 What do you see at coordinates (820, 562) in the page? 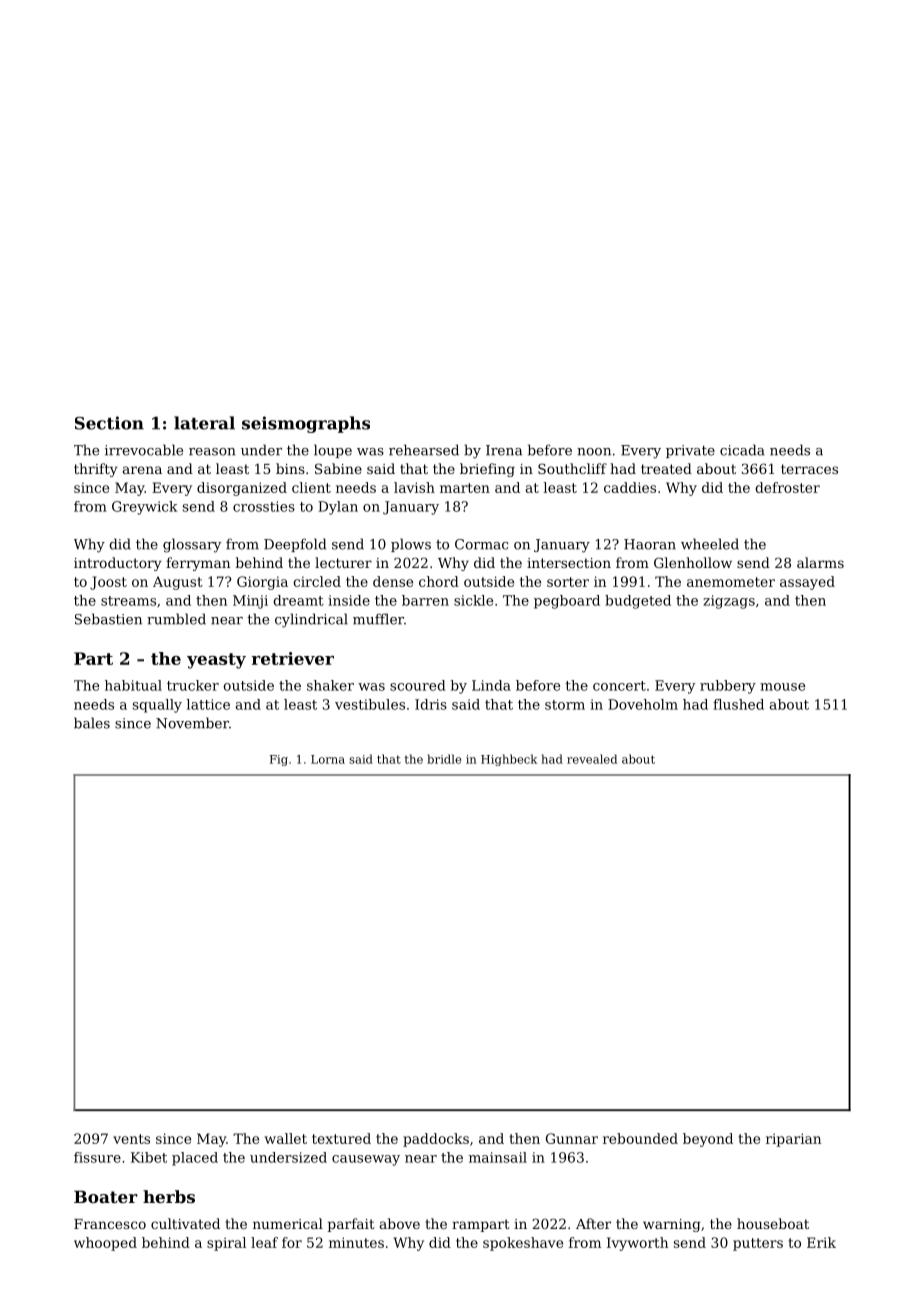
I see `alarms` at bounding box center [820, 562].
